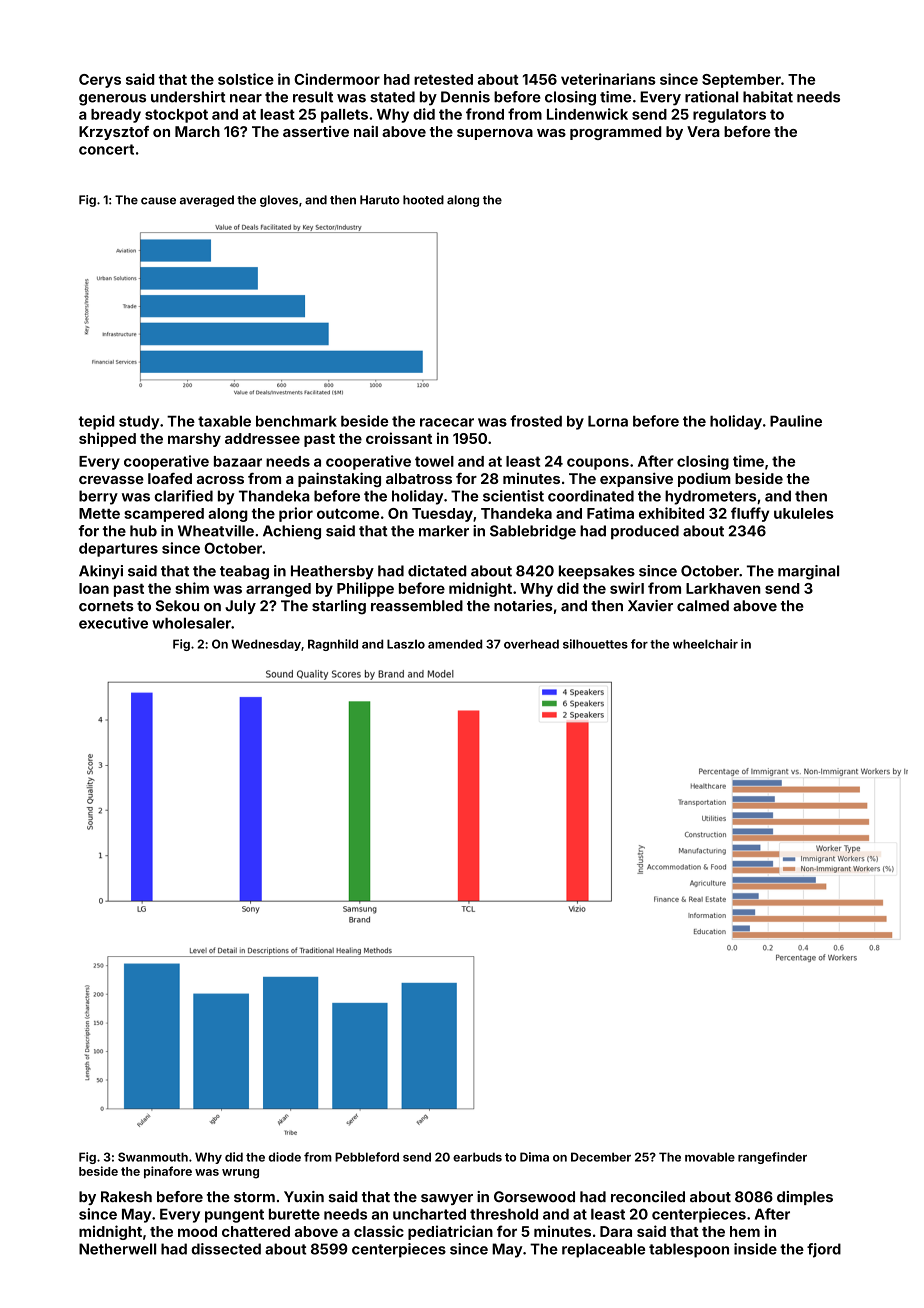  I want to click on diode, so click(284, 1157).
